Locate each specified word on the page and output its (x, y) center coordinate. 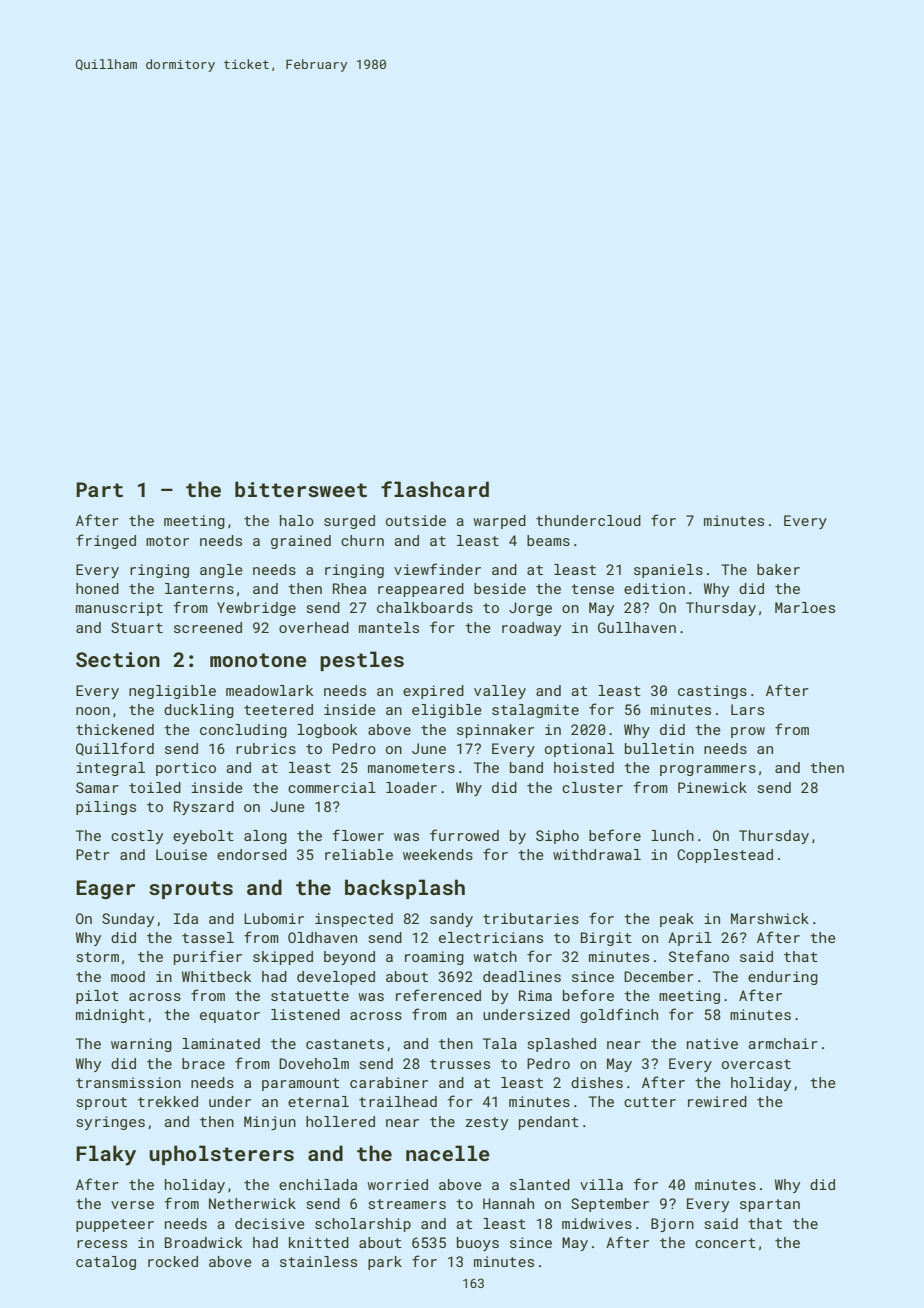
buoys (478, 1244)
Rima (535, 995)
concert (725, 1243)
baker (778, 569)
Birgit (606, 939)
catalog (106, 1263)
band (526, 767)
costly (137, 837)
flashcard (435, 489)
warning (141, 1045)
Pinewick (712, 787)
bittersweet (301, 489)
